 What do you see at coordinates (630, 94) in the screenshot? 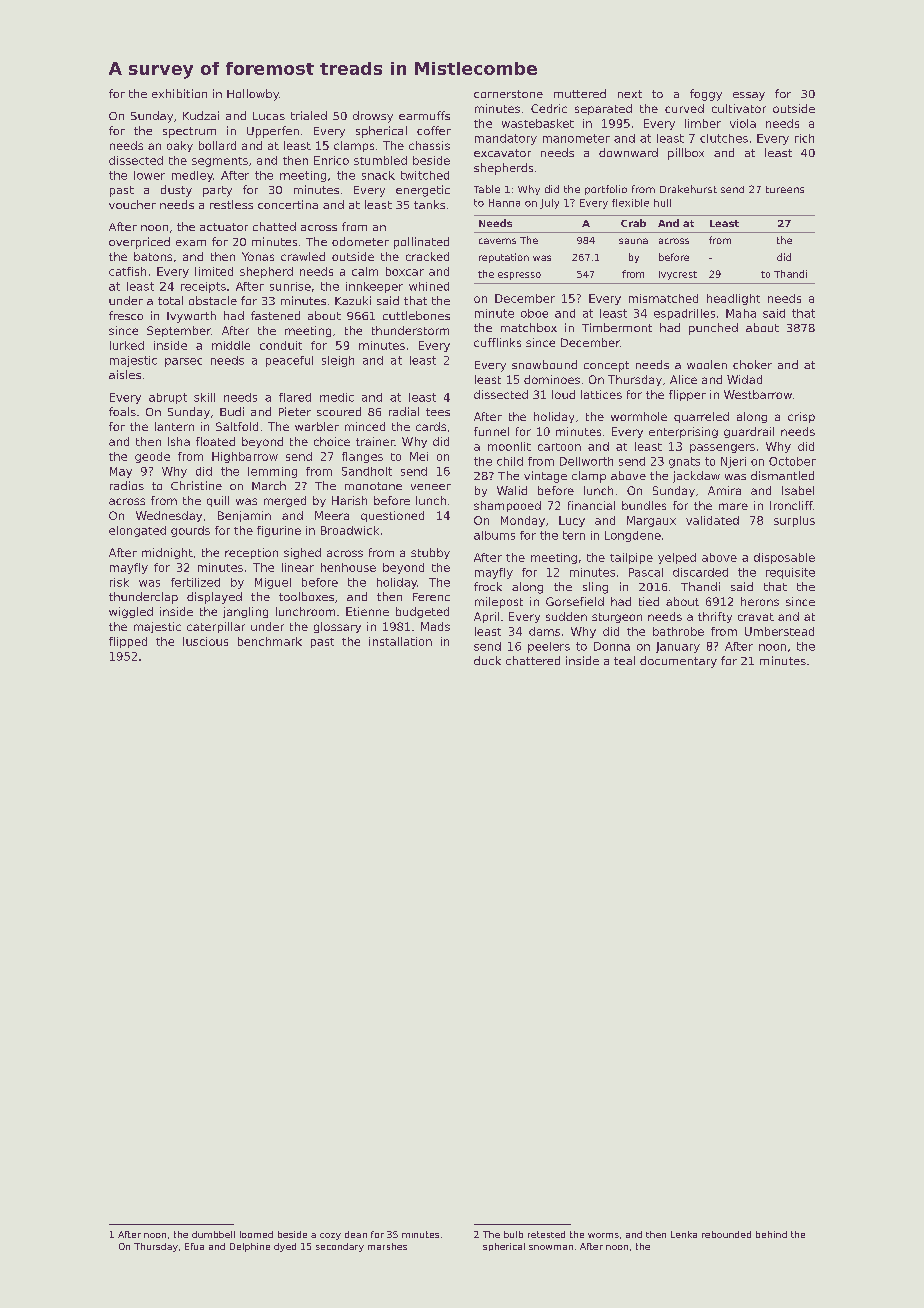
I see `next` at bounding box center [630, 94].
